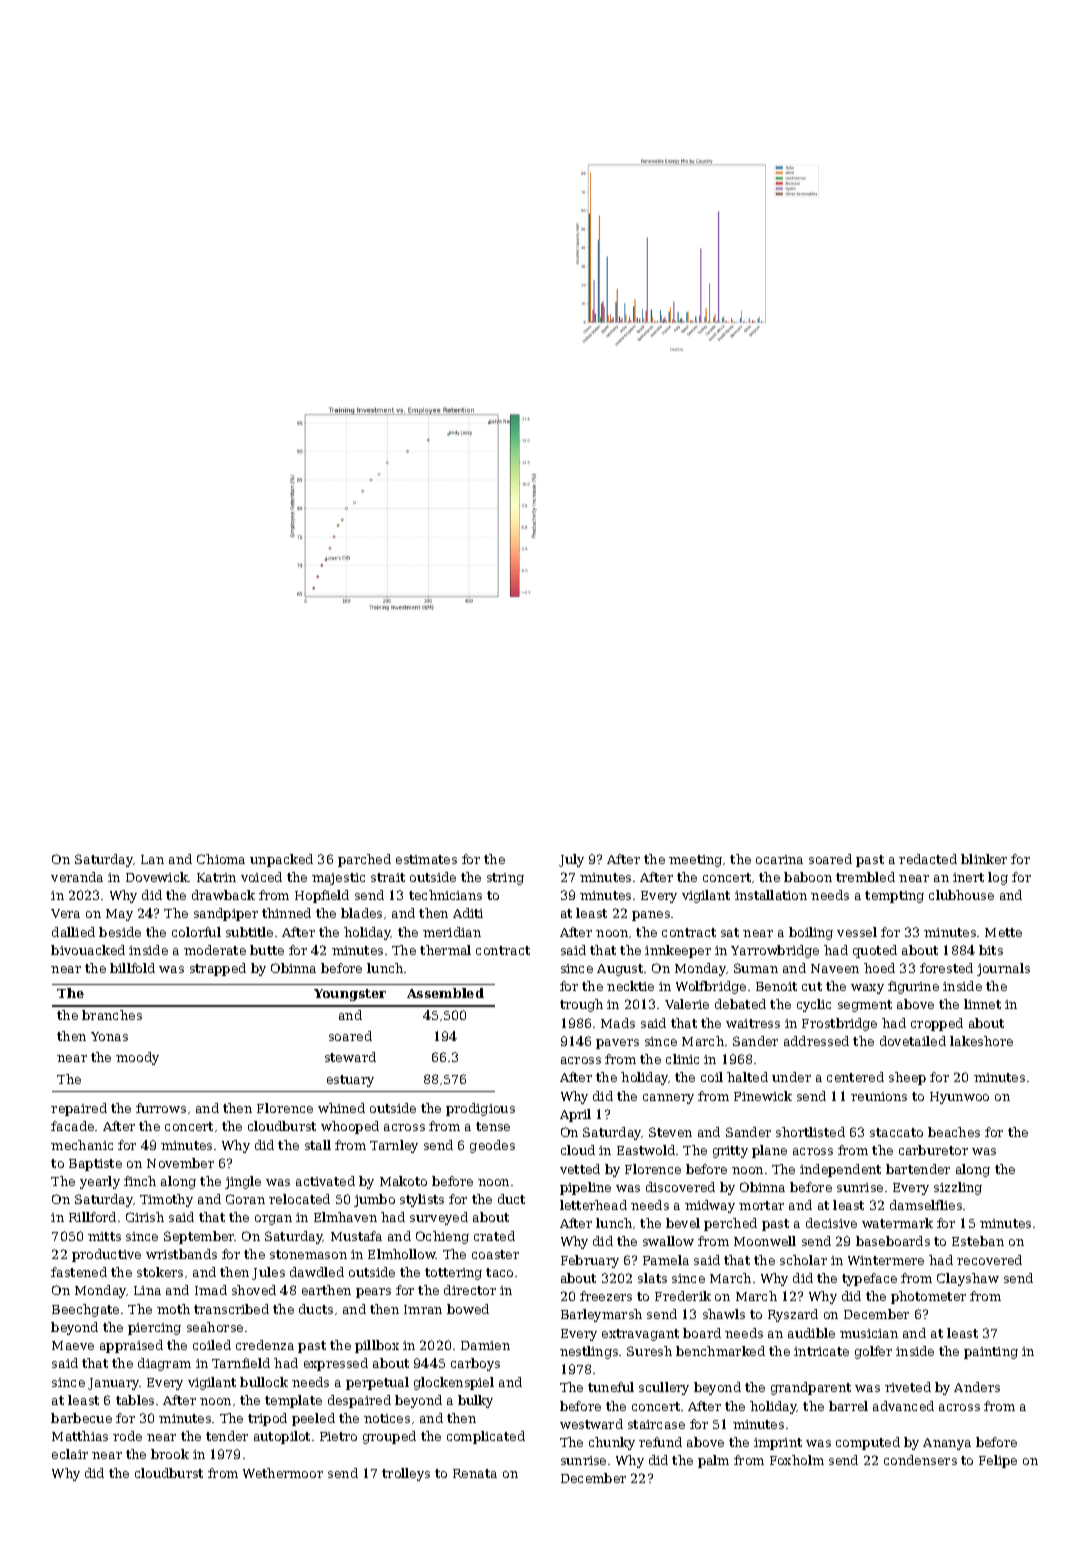  Describe the element at coordinates (668, 1241) in the screenshot. I see `swallow` at that location.
